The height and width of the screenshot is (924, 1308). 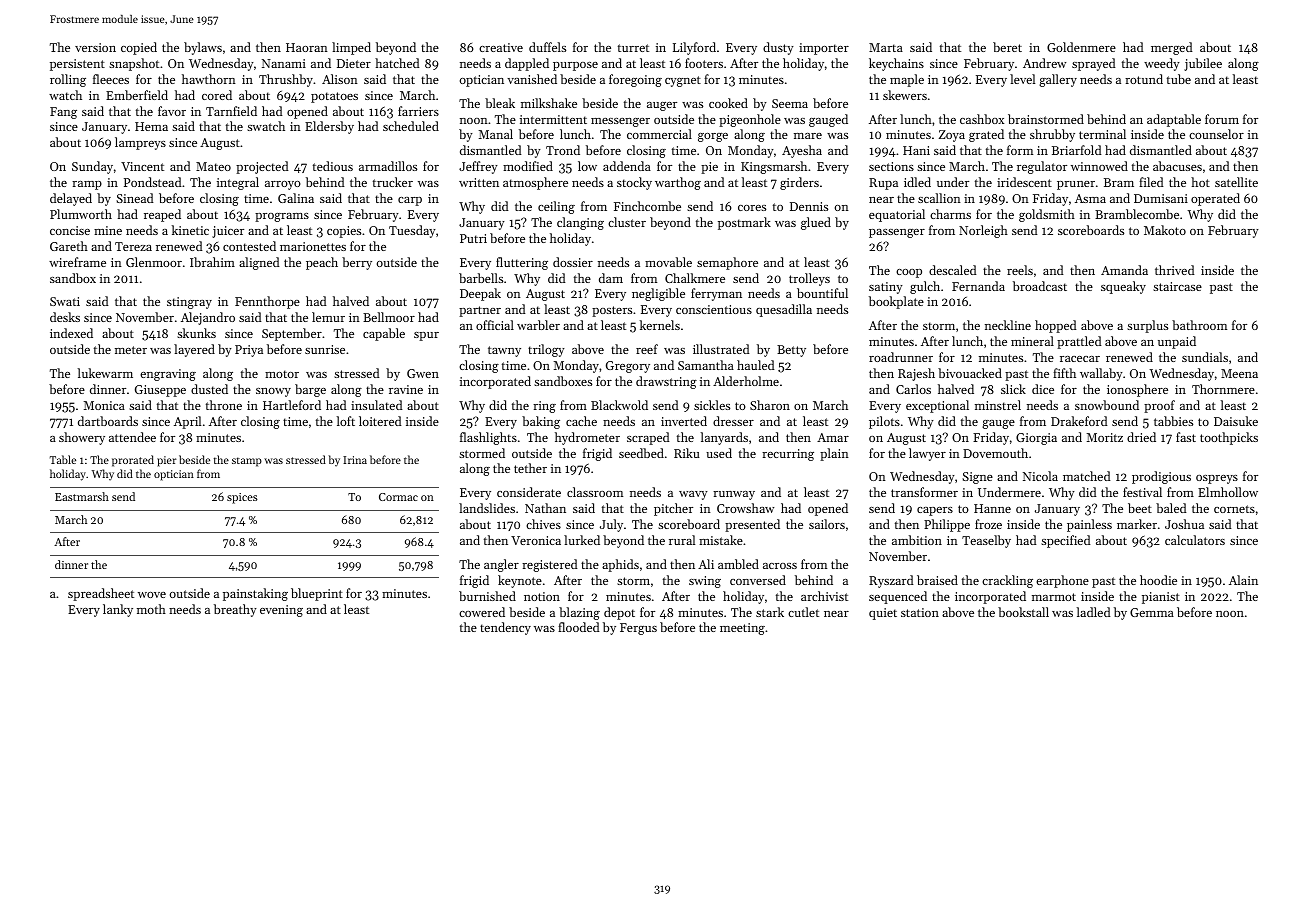 I want to click on tether, so click(x=530, y=468).
